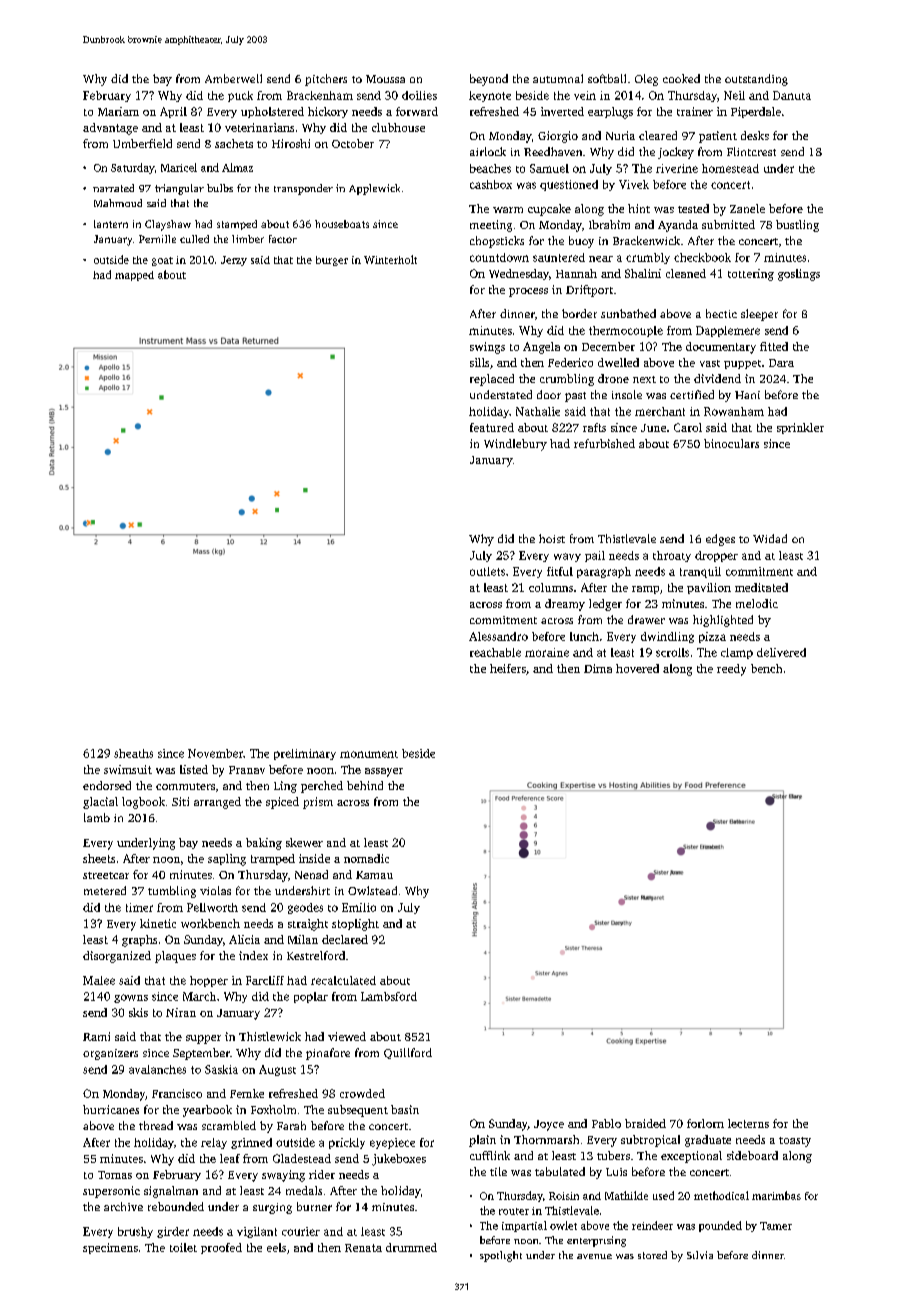  What do you see at coordinates (487, 571) in the image?
I see `outlets` at bounding box center [487, 571].
